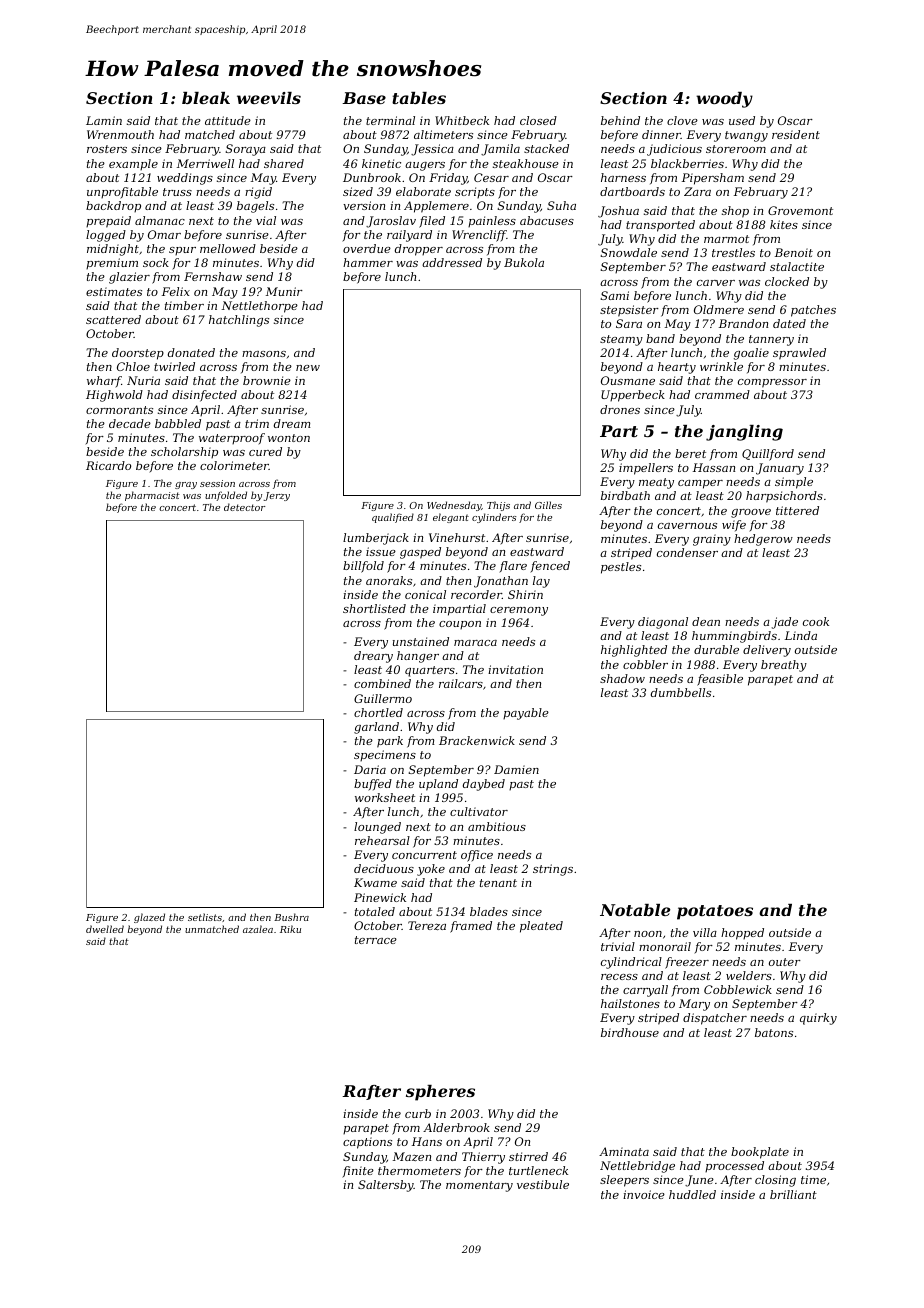  Describe the element at coordinates (289, 438) in the screenshot. I see `wonton` at that location.
